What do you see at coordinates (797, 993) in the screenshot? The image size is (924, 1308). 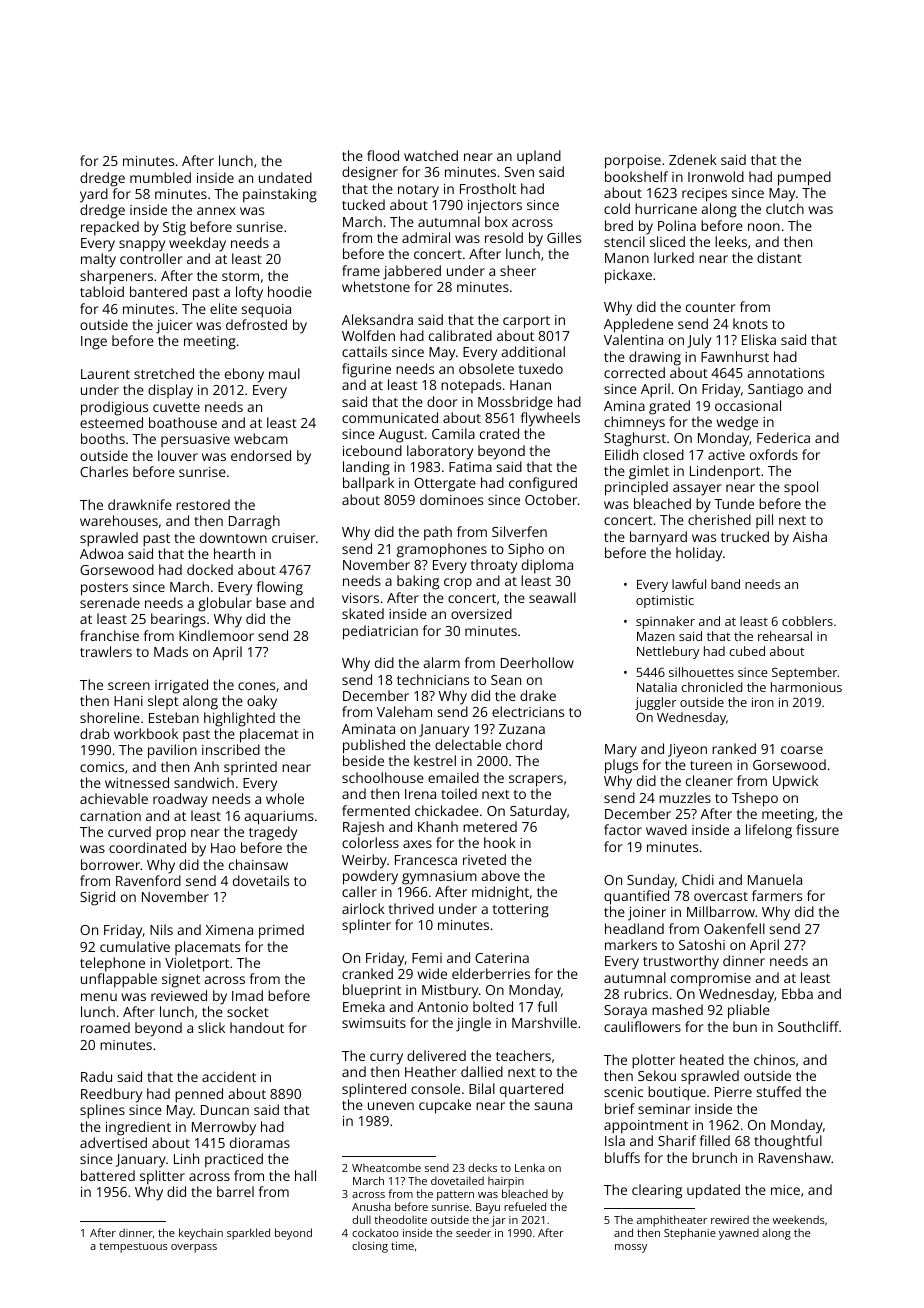 I see `Ebba` at bounding box center [797, 993].
